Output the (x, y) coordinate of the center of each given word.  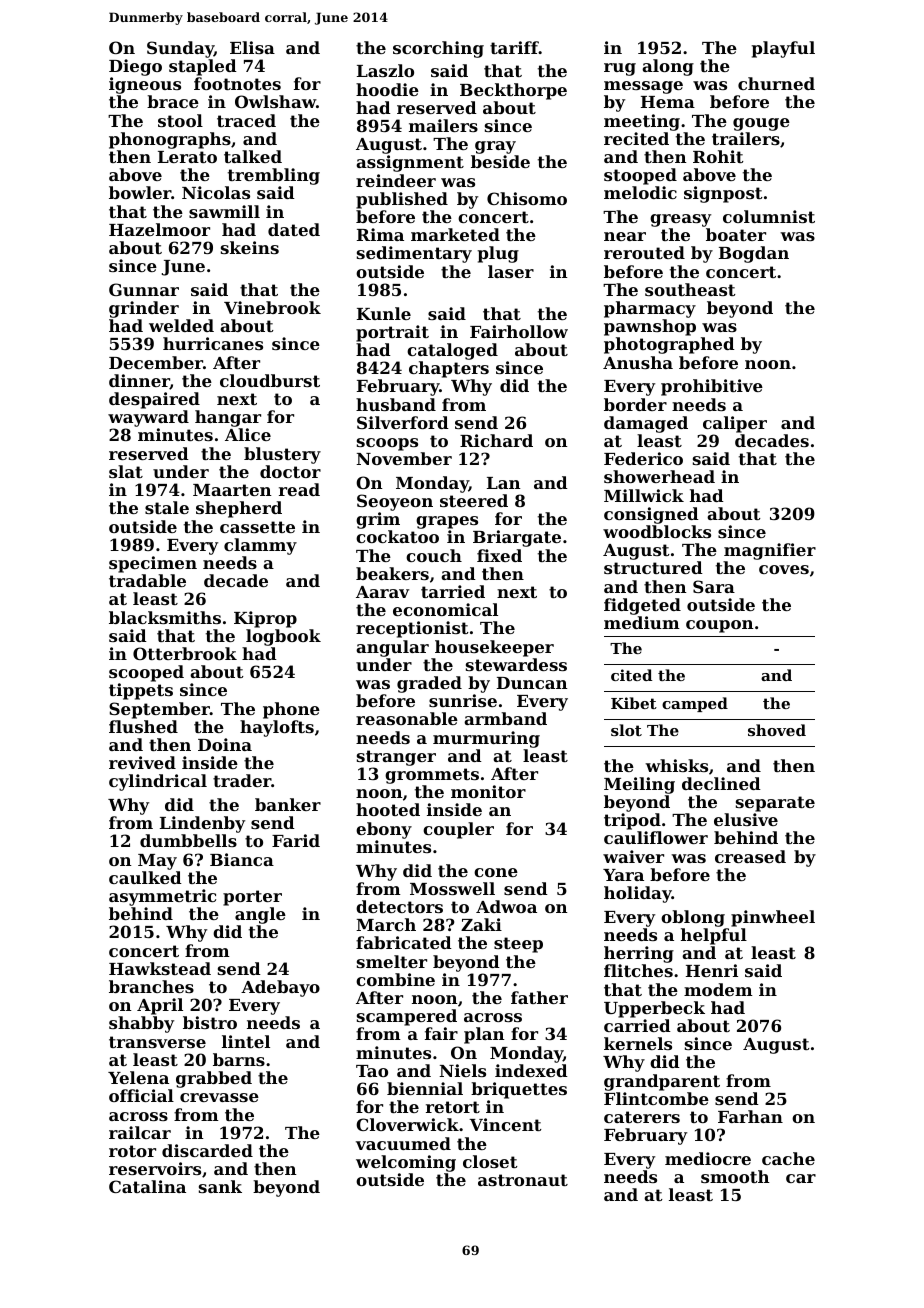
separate (775, 804)
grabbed (214, 1079)
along (668, 67)
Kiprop (265, 619)
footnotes (237, 83)
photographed (669, 345)
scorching (438, 49)
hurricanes (213, 343)
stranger (396, 758)
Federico (643, 458)
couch (434, 555)
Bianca (242, 859)
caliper (735, 424)
